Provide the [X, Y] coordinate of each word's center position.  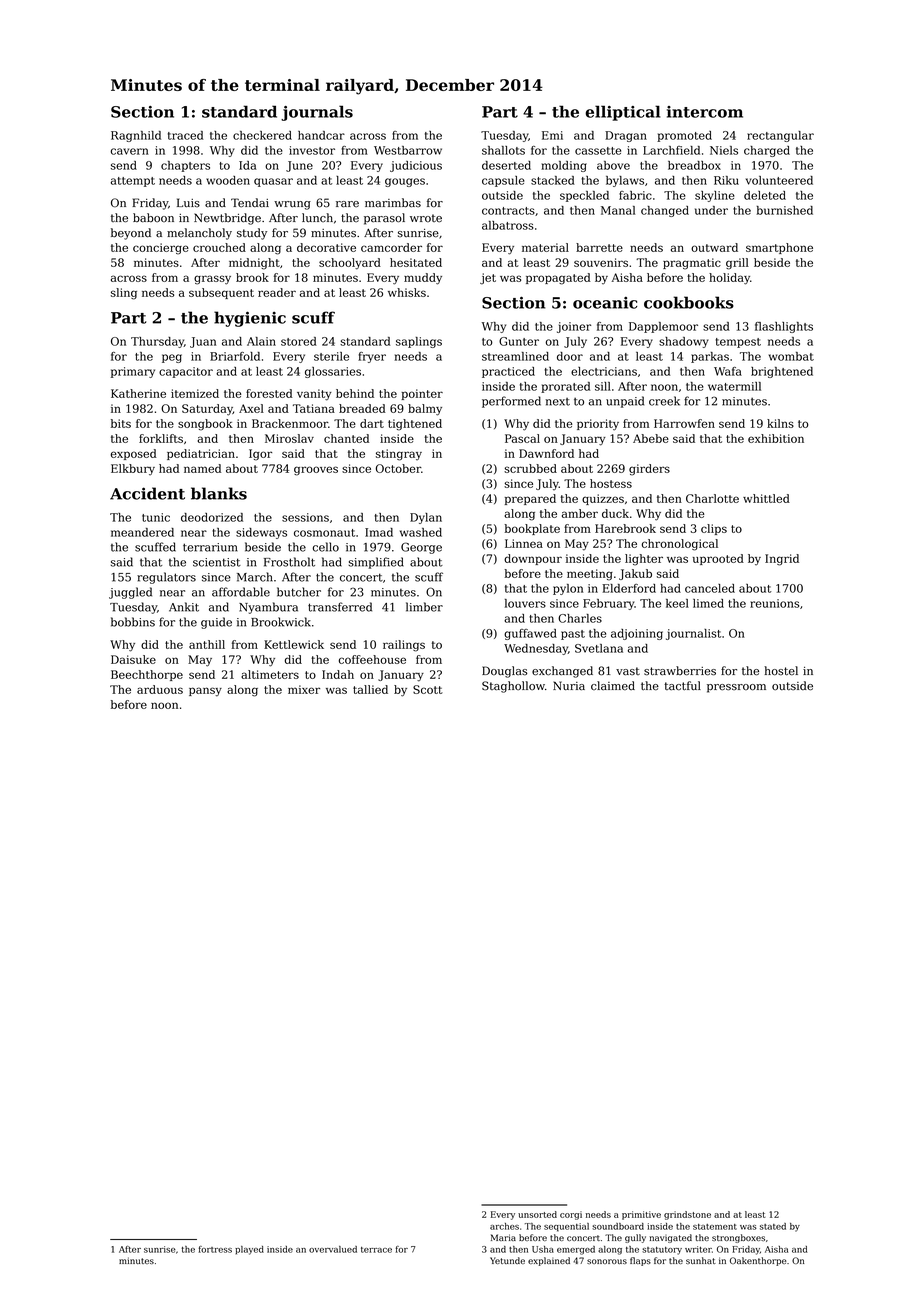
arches [504, 1226]
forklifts [161, 438]
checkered [262, 135]
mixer [304, 689]
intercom [705, 112]
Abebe [651, 438]
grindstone [687, 1215]
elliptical [623, 113]
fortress [215, 1249]
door [570, 356]
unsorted [537, 1214]
